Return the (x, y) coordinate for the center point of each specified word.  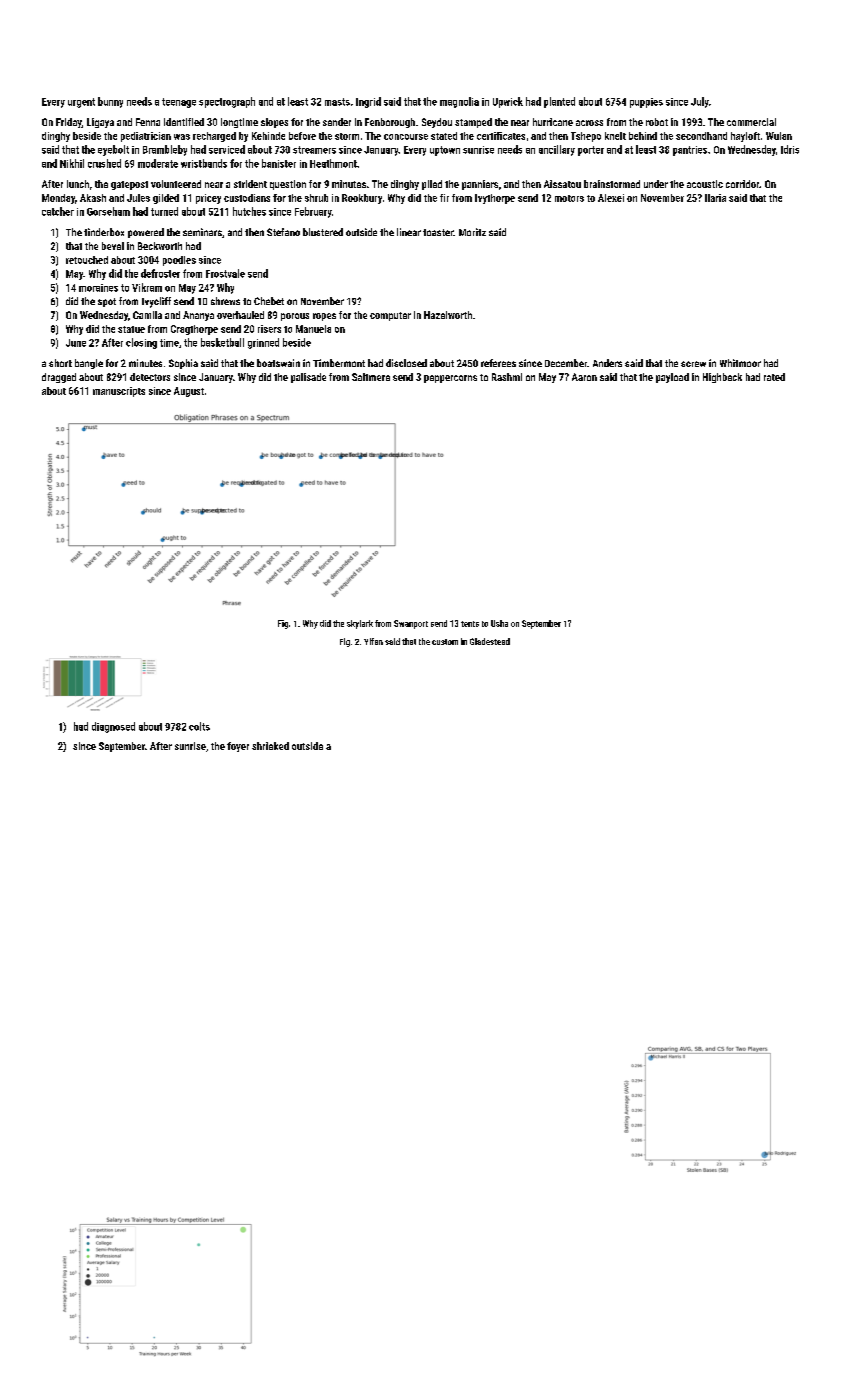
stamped (473, 123)
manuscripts (119, 392)
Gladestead (490, 641)
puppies (646, 103)
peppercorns (450, 379)
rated (774, 377)
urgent (81, 103)
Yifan (373, 641)
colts (199, 726)
